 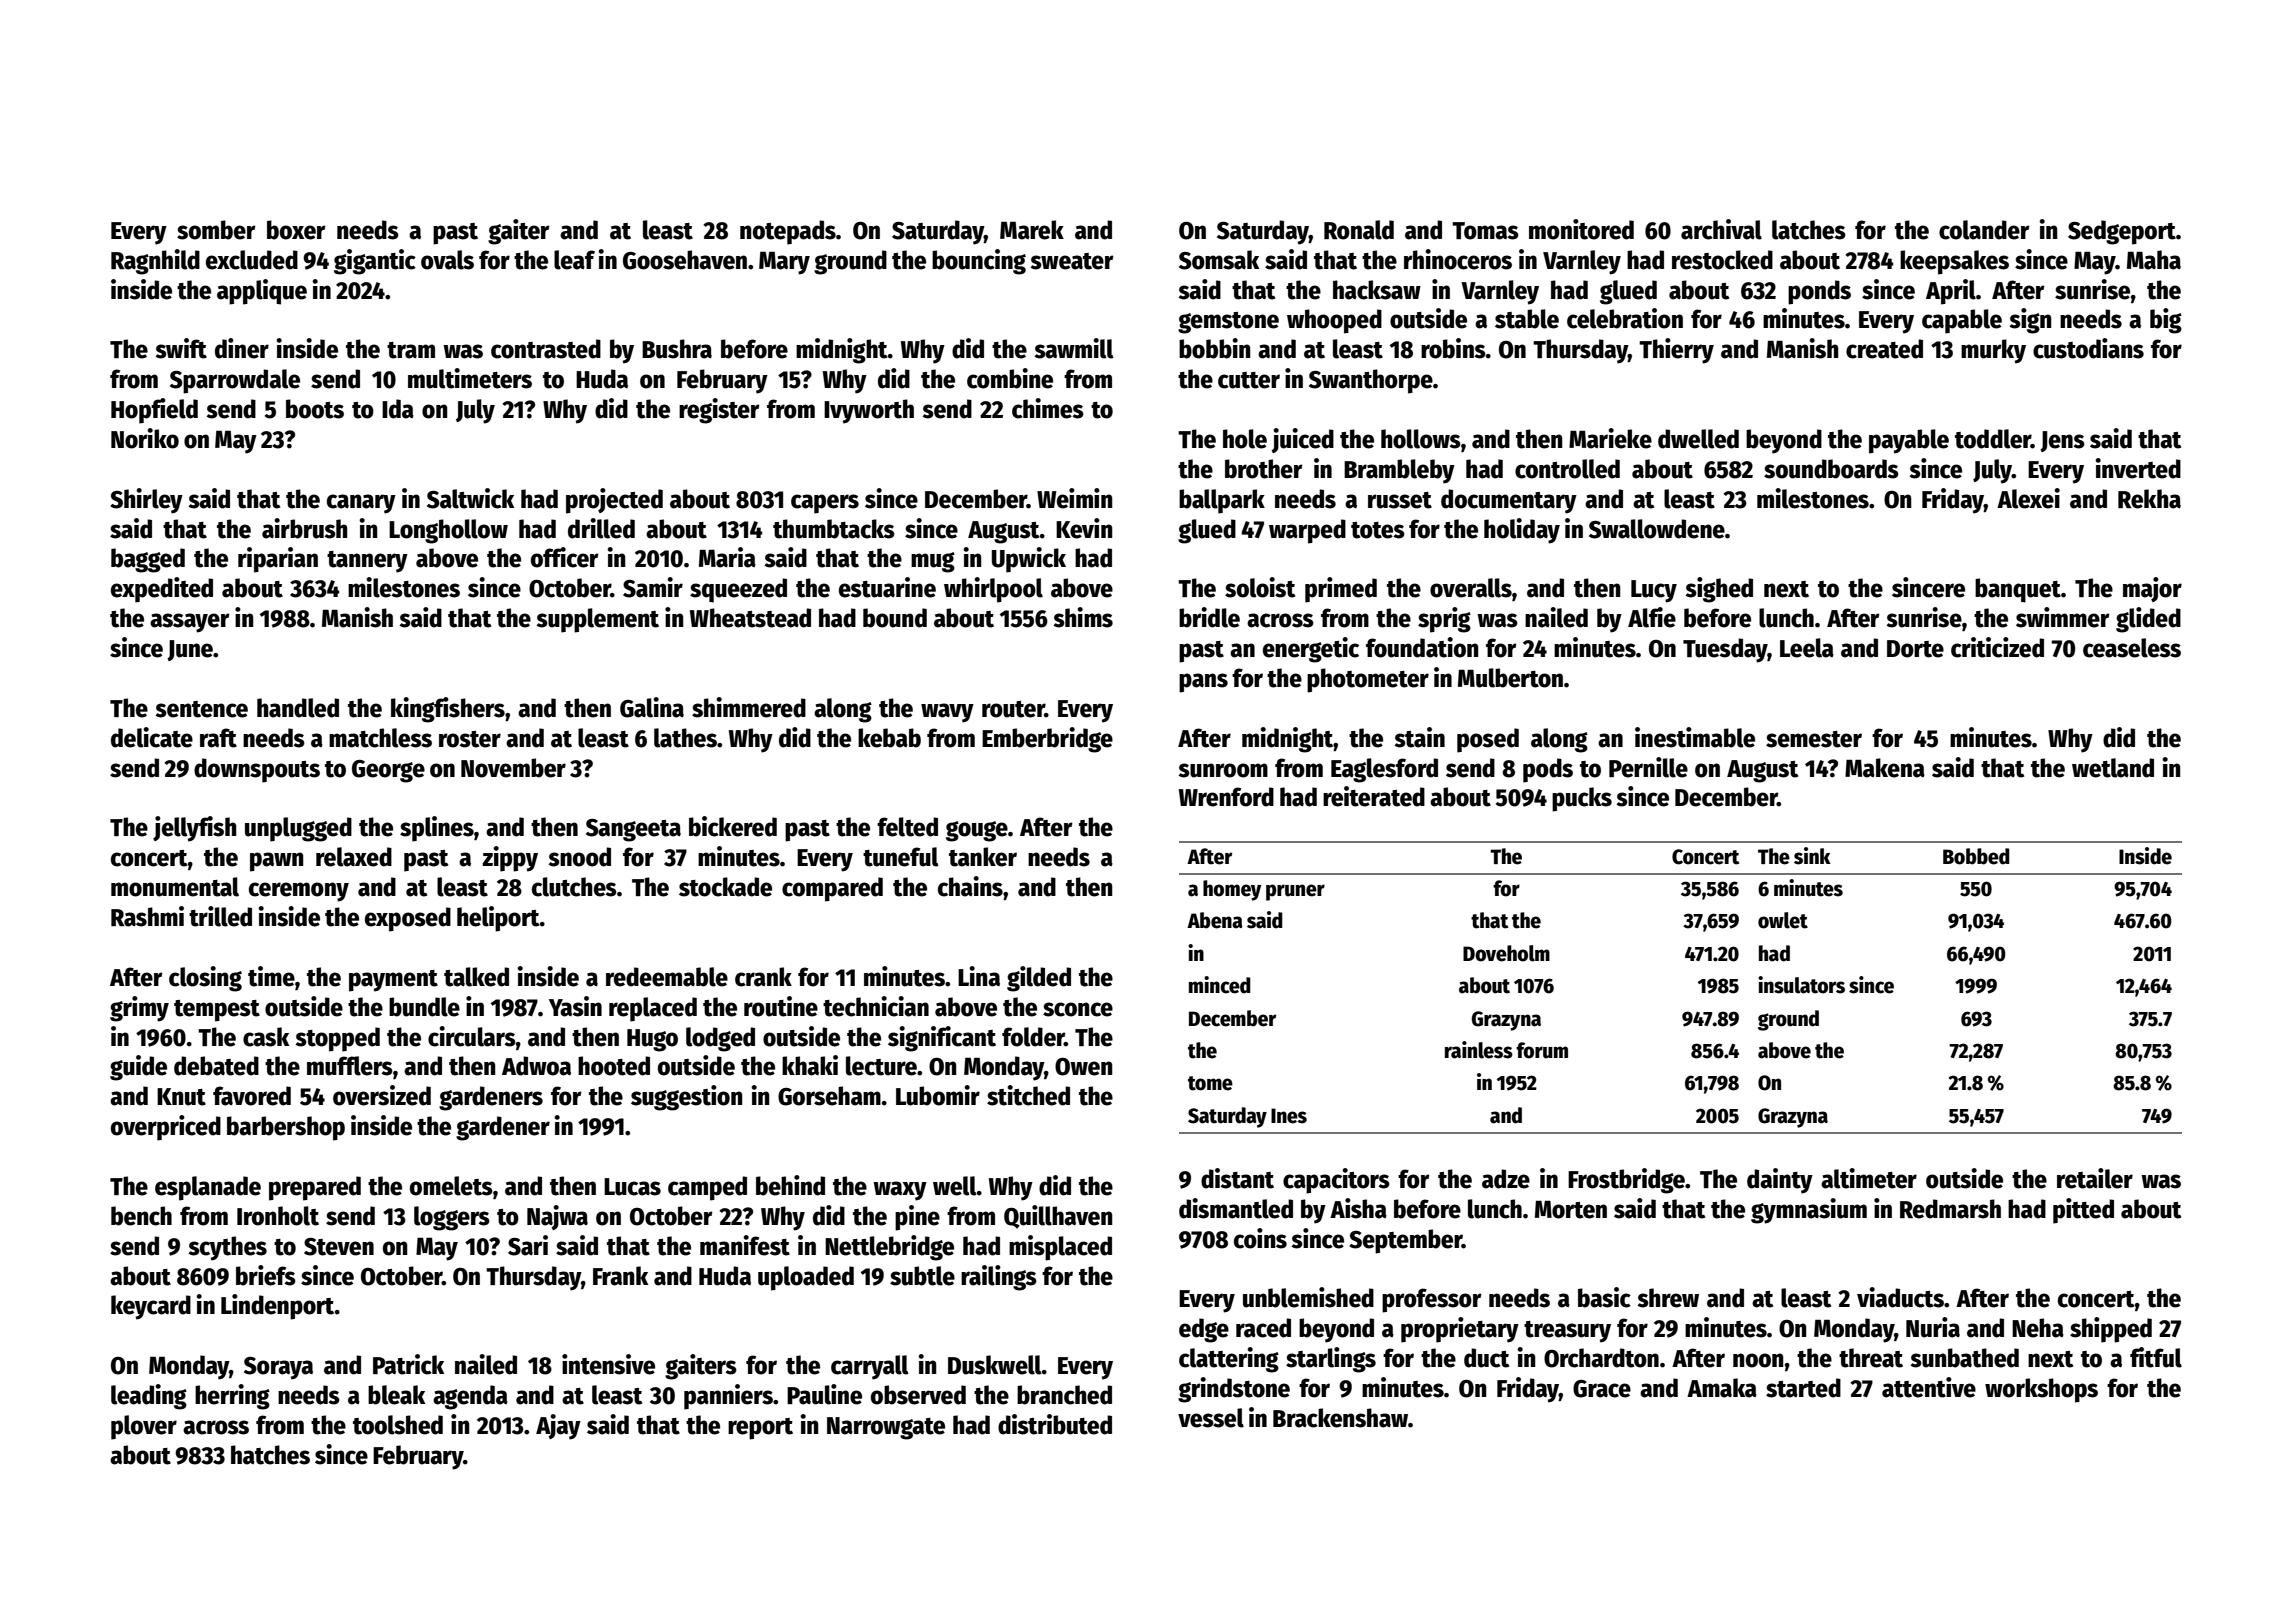 I want to click on matchless, so click(x=380, y=738).
